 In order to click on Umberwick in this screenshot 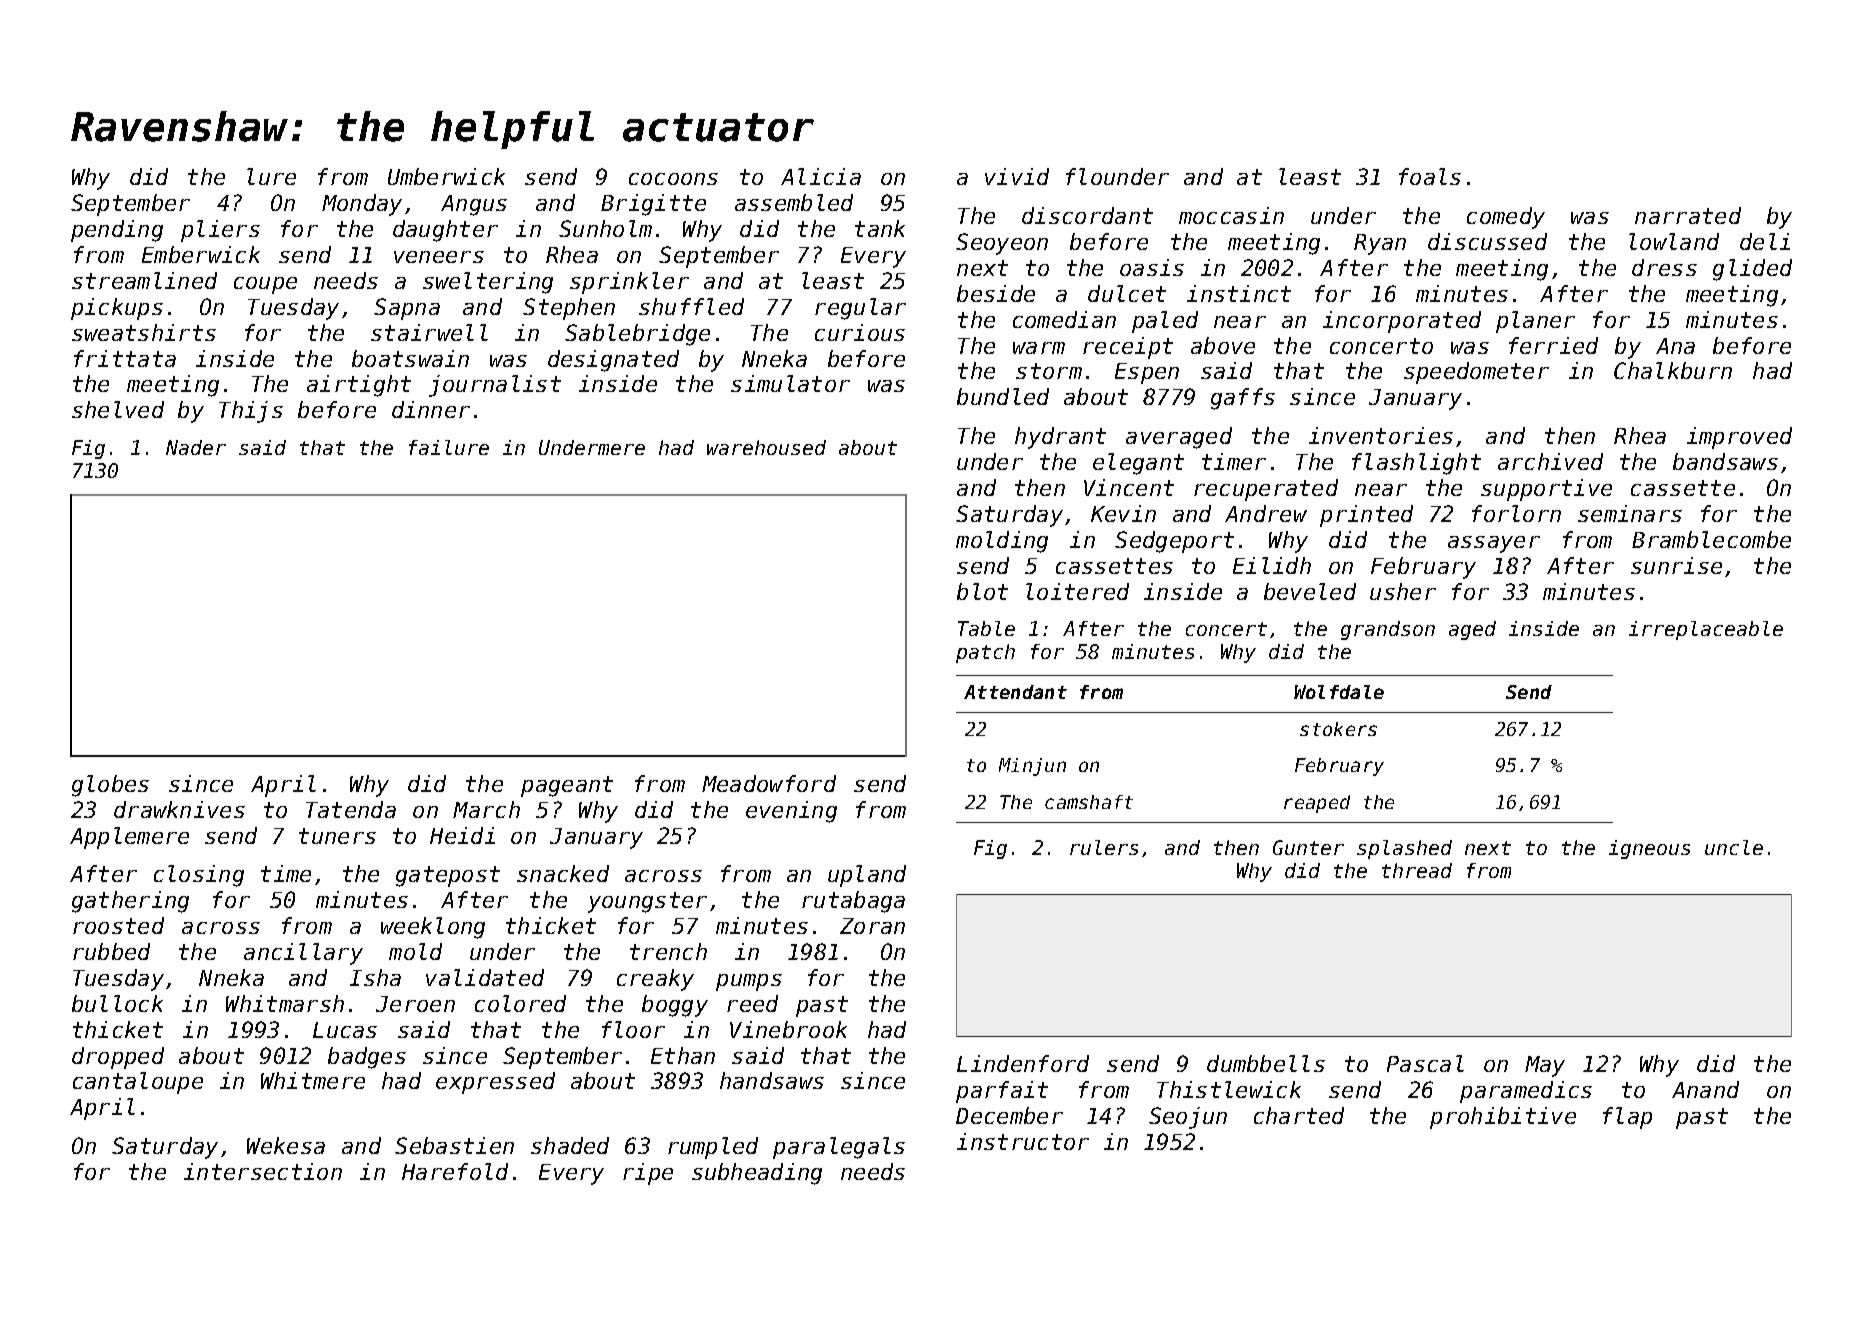, I will do `click(446, 176)`.
